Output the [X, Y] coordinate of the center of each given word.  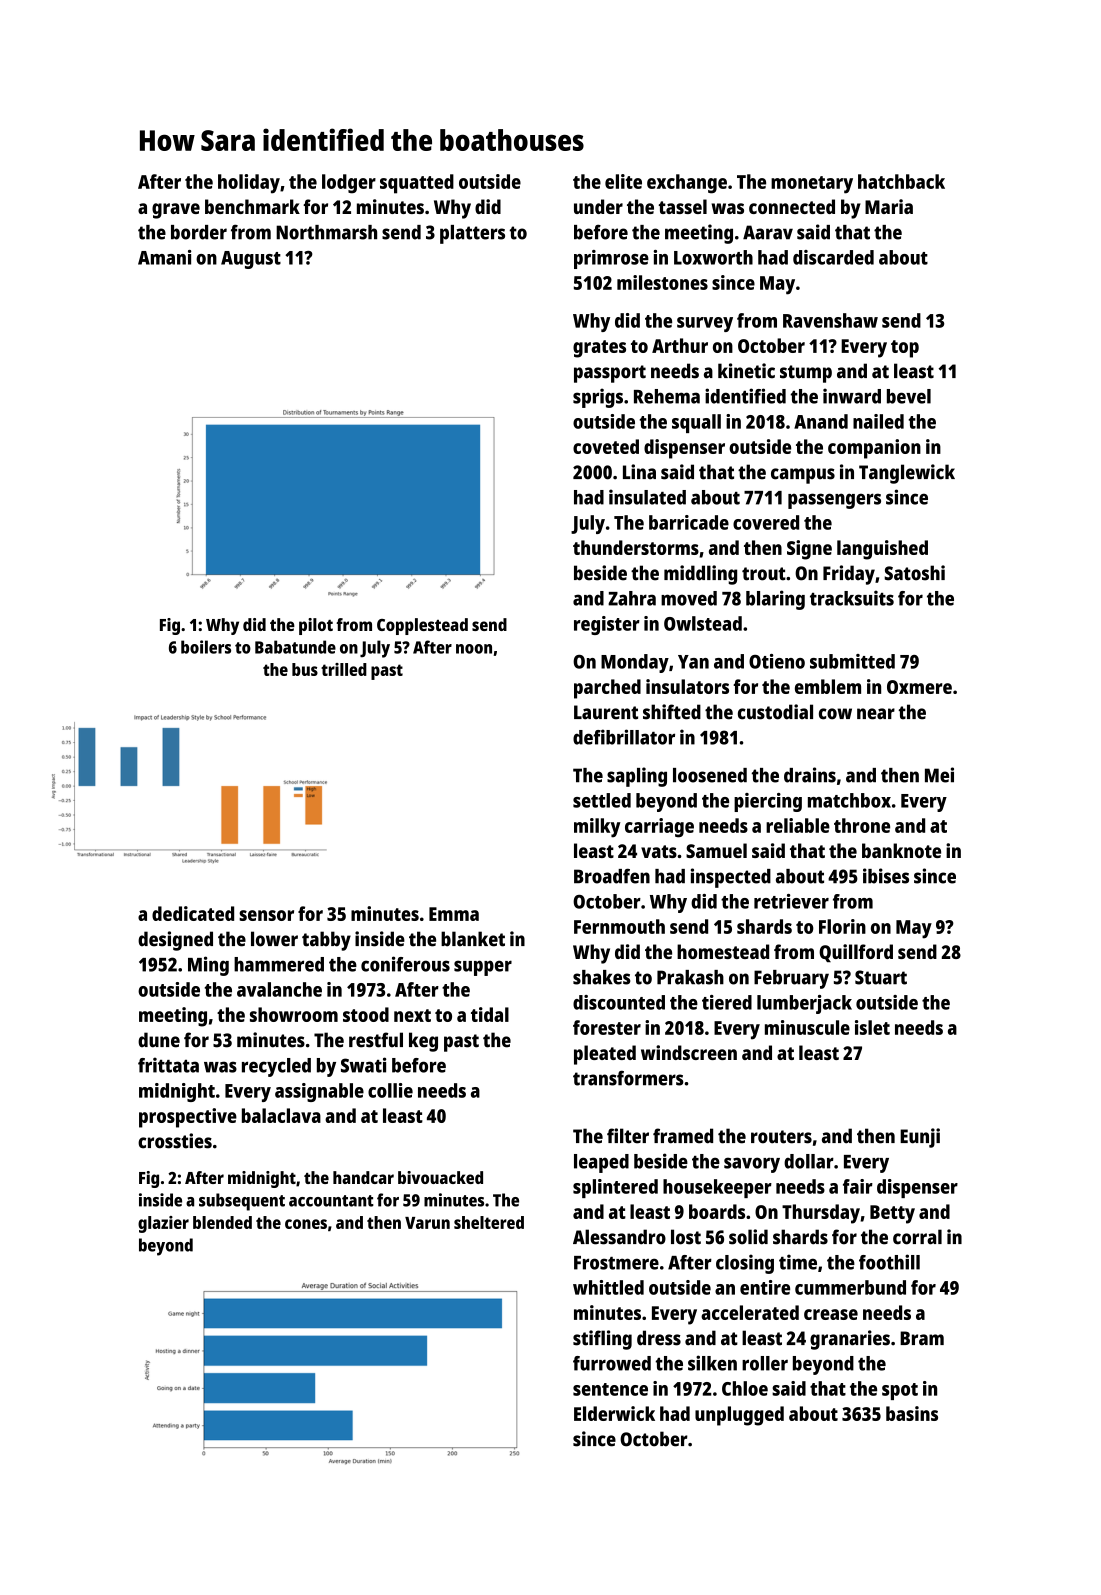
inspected [731, 878]
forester [607, 1027]
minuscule [807, 1027]
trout [764, 574]
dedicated [193, 913]
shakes [602, 977]
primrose [611, 259]
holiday [249, 184]
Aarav [768, 232]
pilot [316, 626]
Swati [363, 1065]
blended [222, 1222]
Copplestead [422, 626]
